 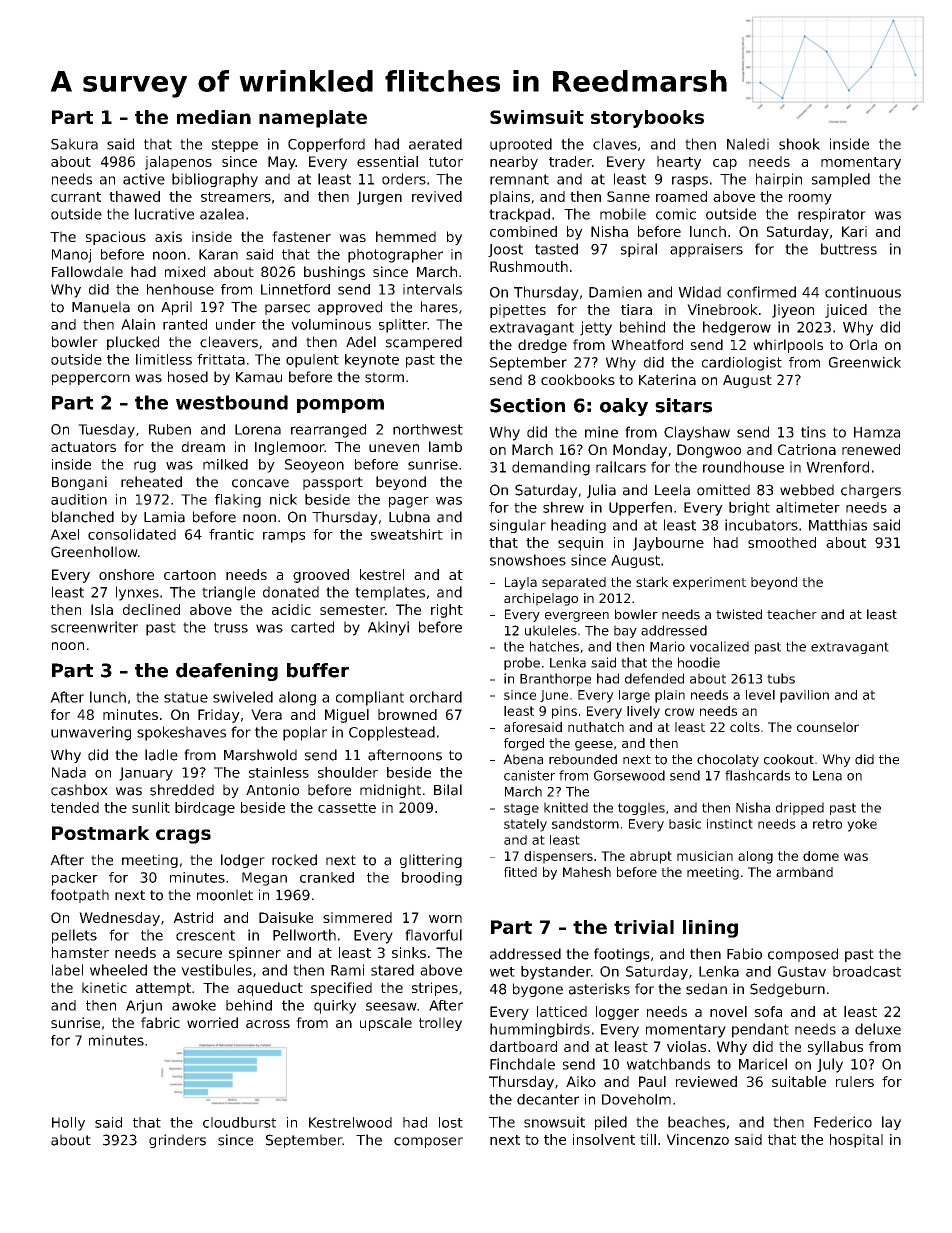 What do you see at coordinates (163, 989) in the image?
I see `attempt` at bounding box center [163, 989].
